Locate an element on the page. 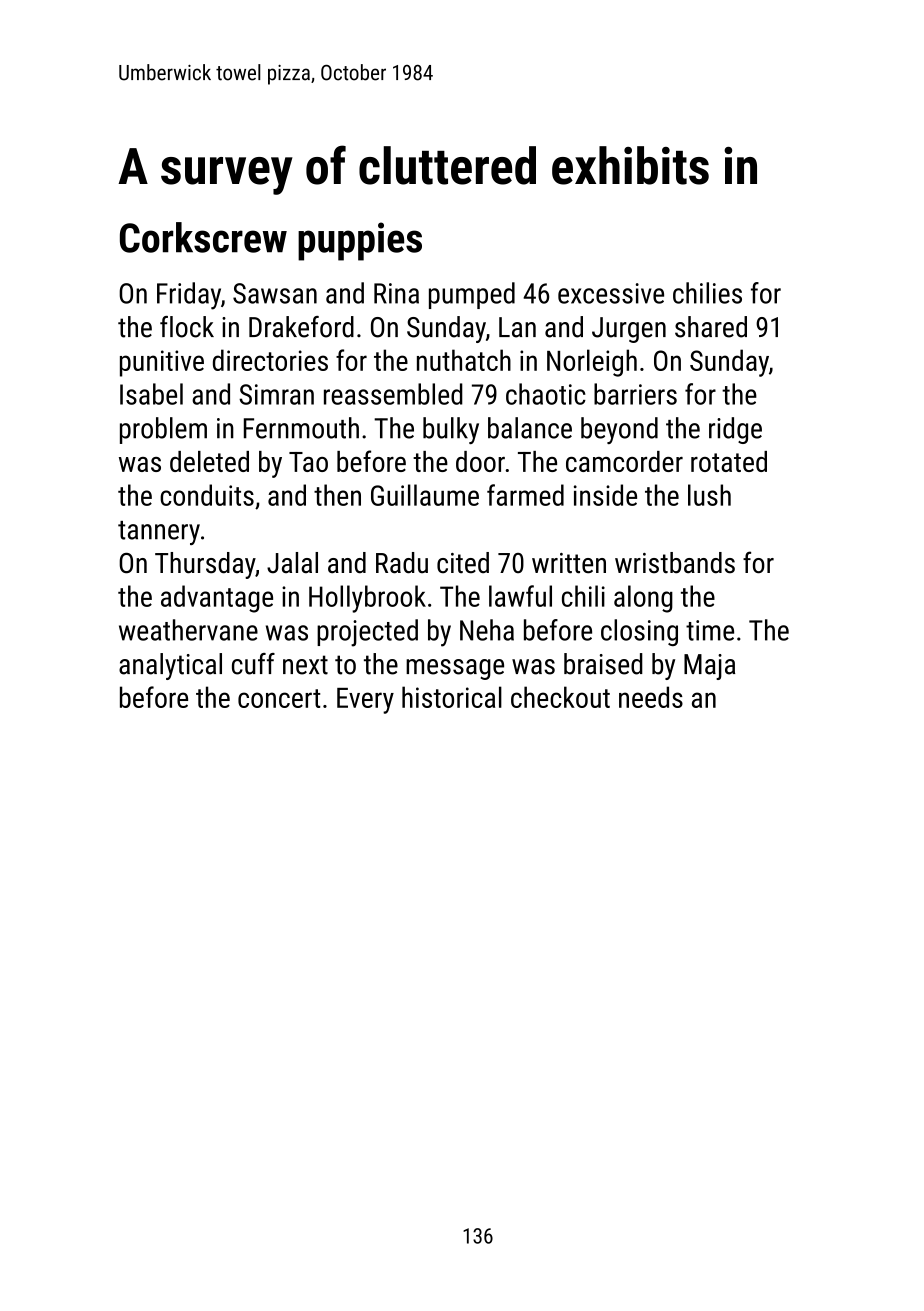 The width and height of the page is (924, 1311). puppies is located at coordinates (360, 241).
